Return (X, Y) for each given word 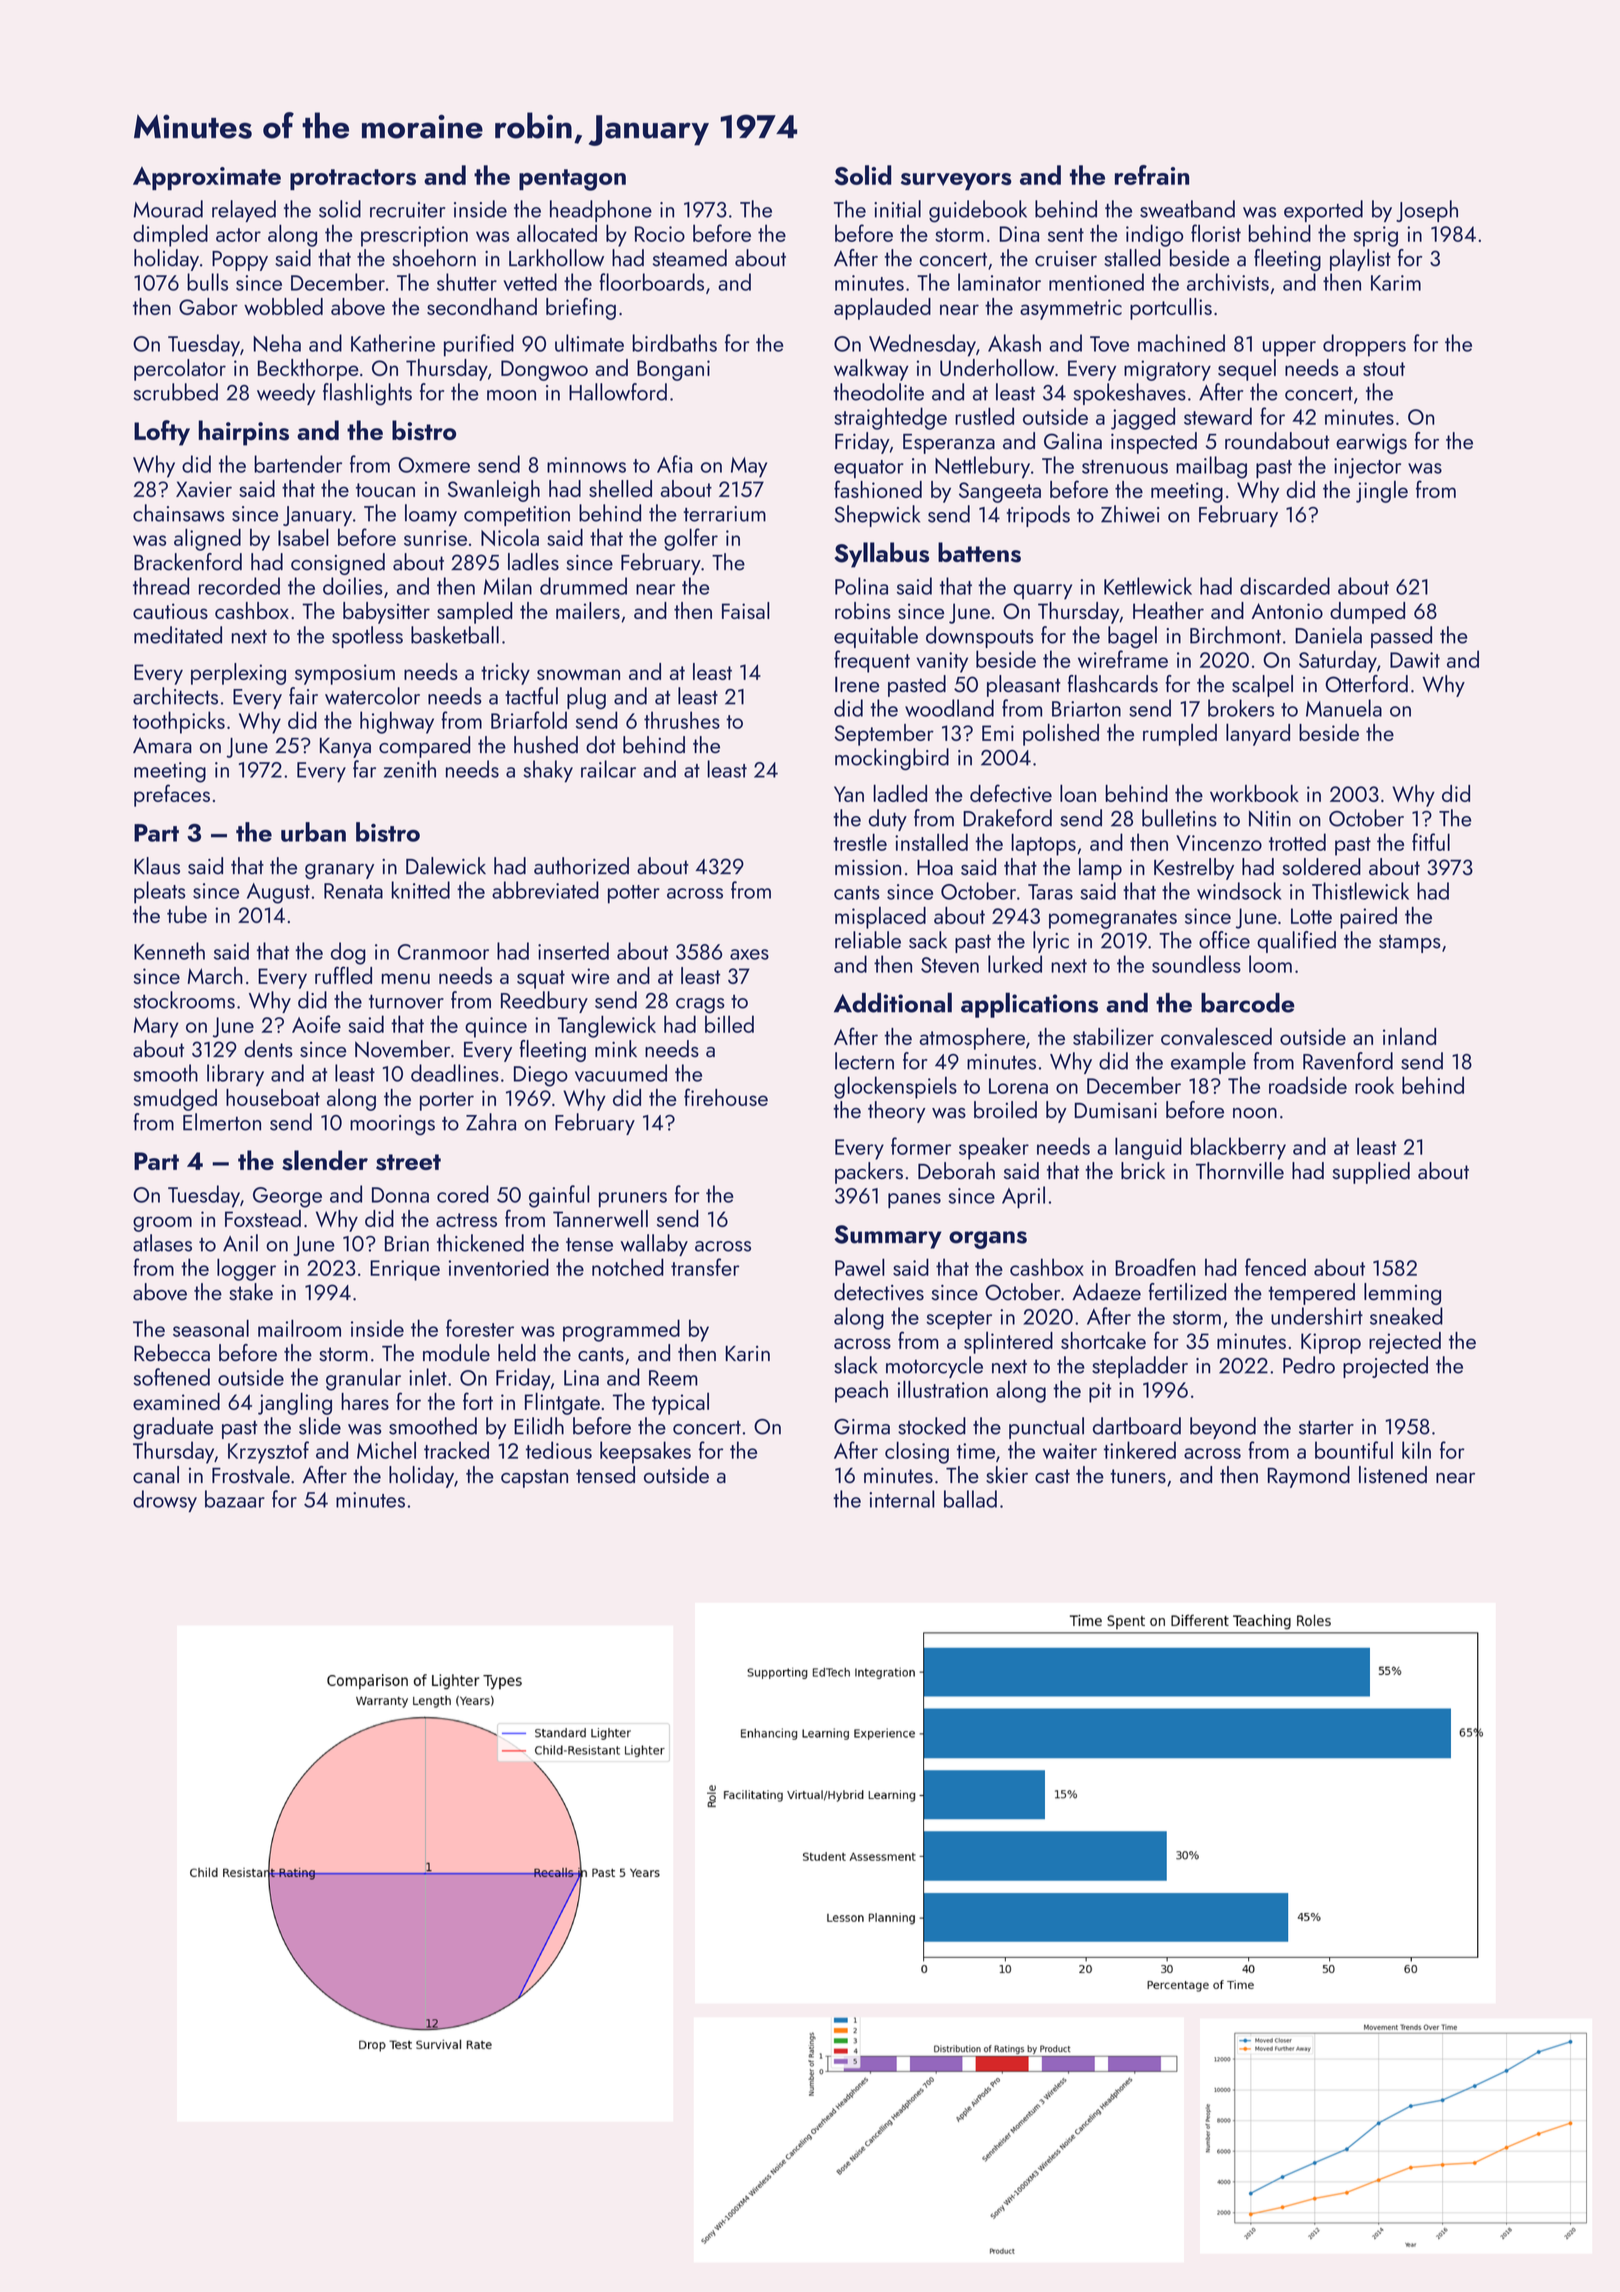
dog (348, 953)
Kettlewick (1148, 586)
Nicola (510, 537)
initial (897, 209)
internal (902, 1499)
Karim (1396, 283)
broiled (1005, 1110)
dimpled (170, 235)
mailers (588, 610)
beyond (1223, 1428)
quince (496, 1027)
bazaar (235, 1499)
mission (868, 867)
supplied (1371, 1173)
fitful (1431, 842)
